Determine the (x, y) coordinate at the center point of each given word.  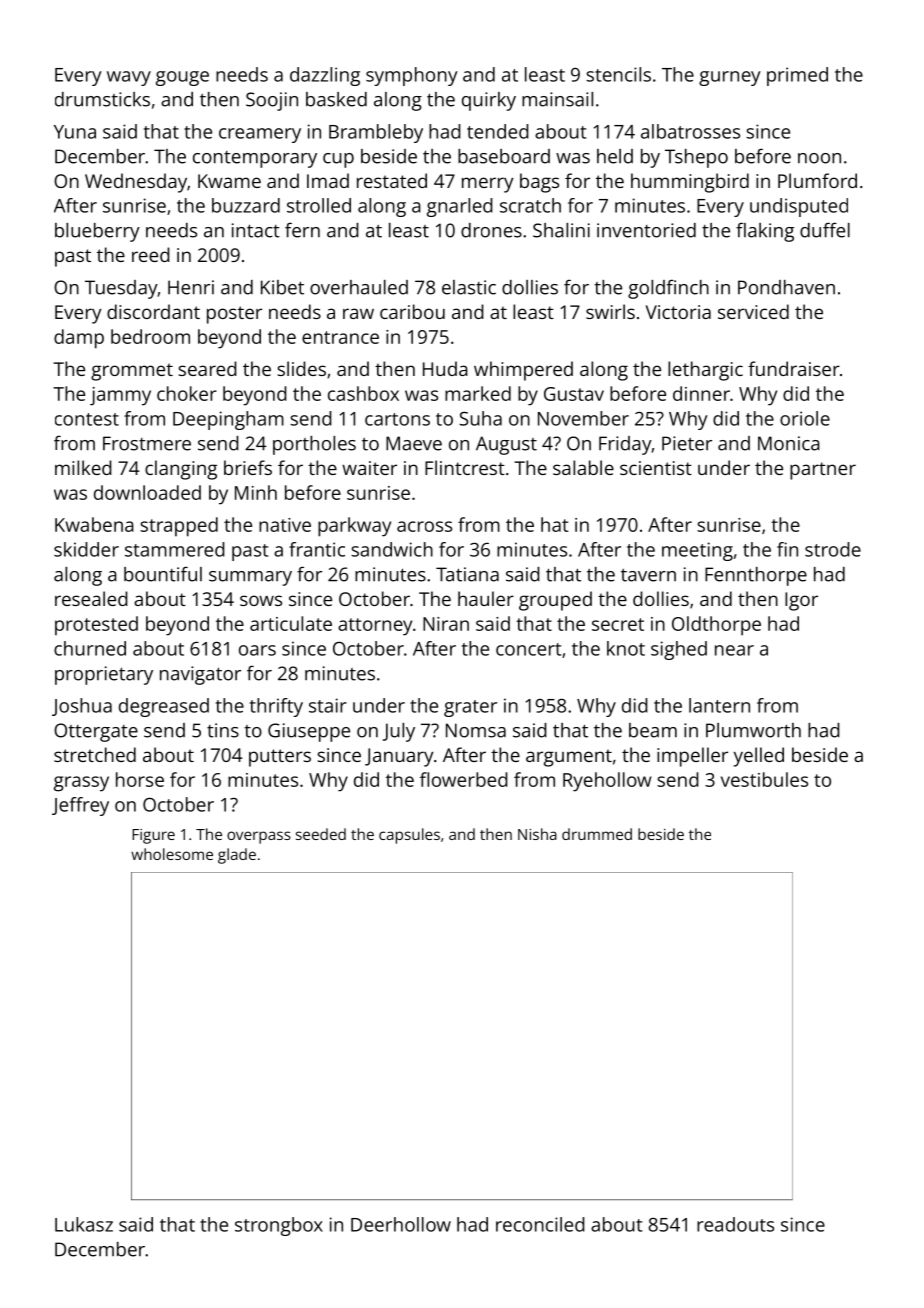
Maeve (414, 443)
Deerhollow (401, 1224)
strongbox (279, 1226)
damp (79, 339)
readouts (735, 1224)
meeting (697, 551)
